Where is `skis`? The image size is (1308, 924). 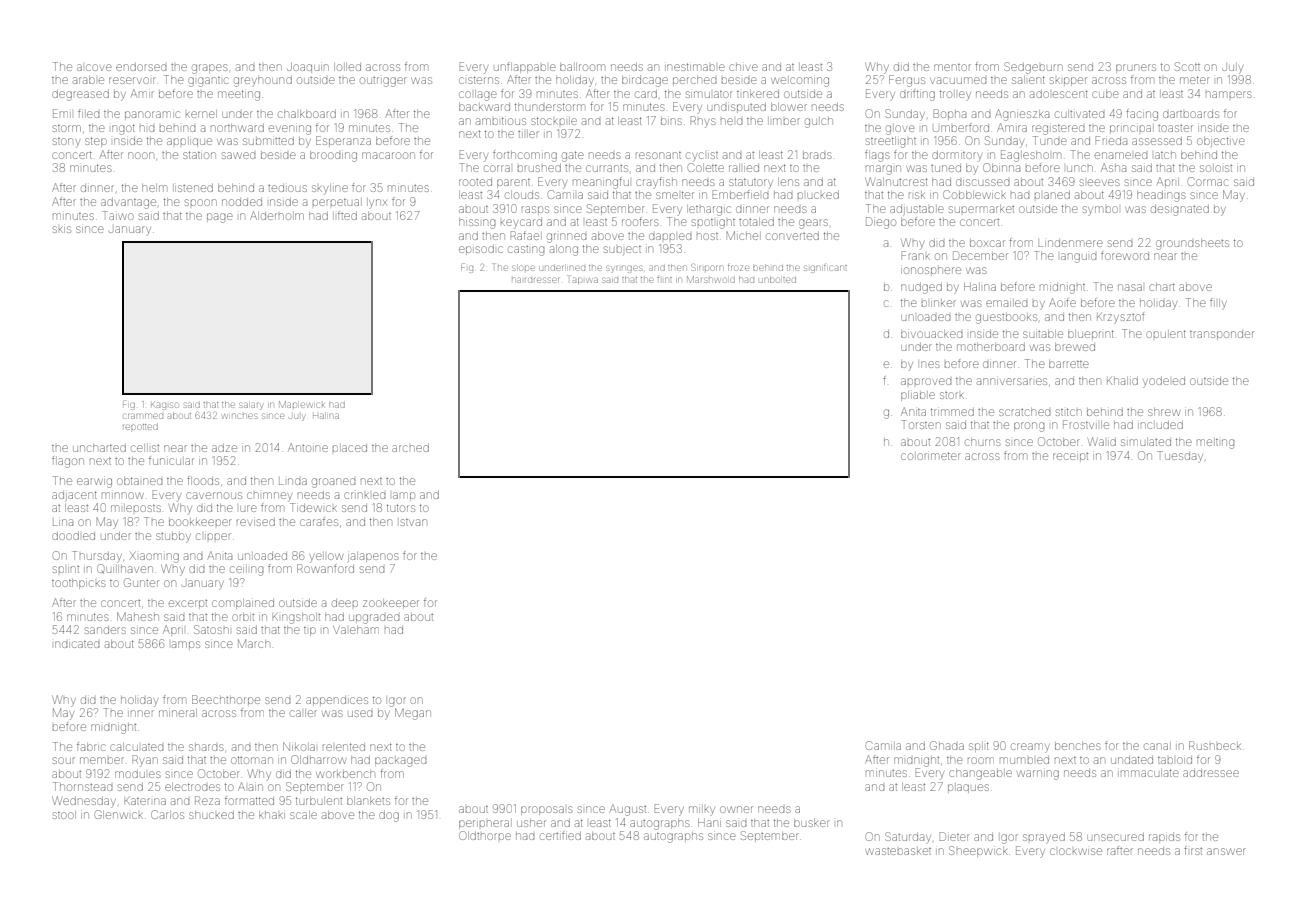
skis is located at coordinates (62, 229).
